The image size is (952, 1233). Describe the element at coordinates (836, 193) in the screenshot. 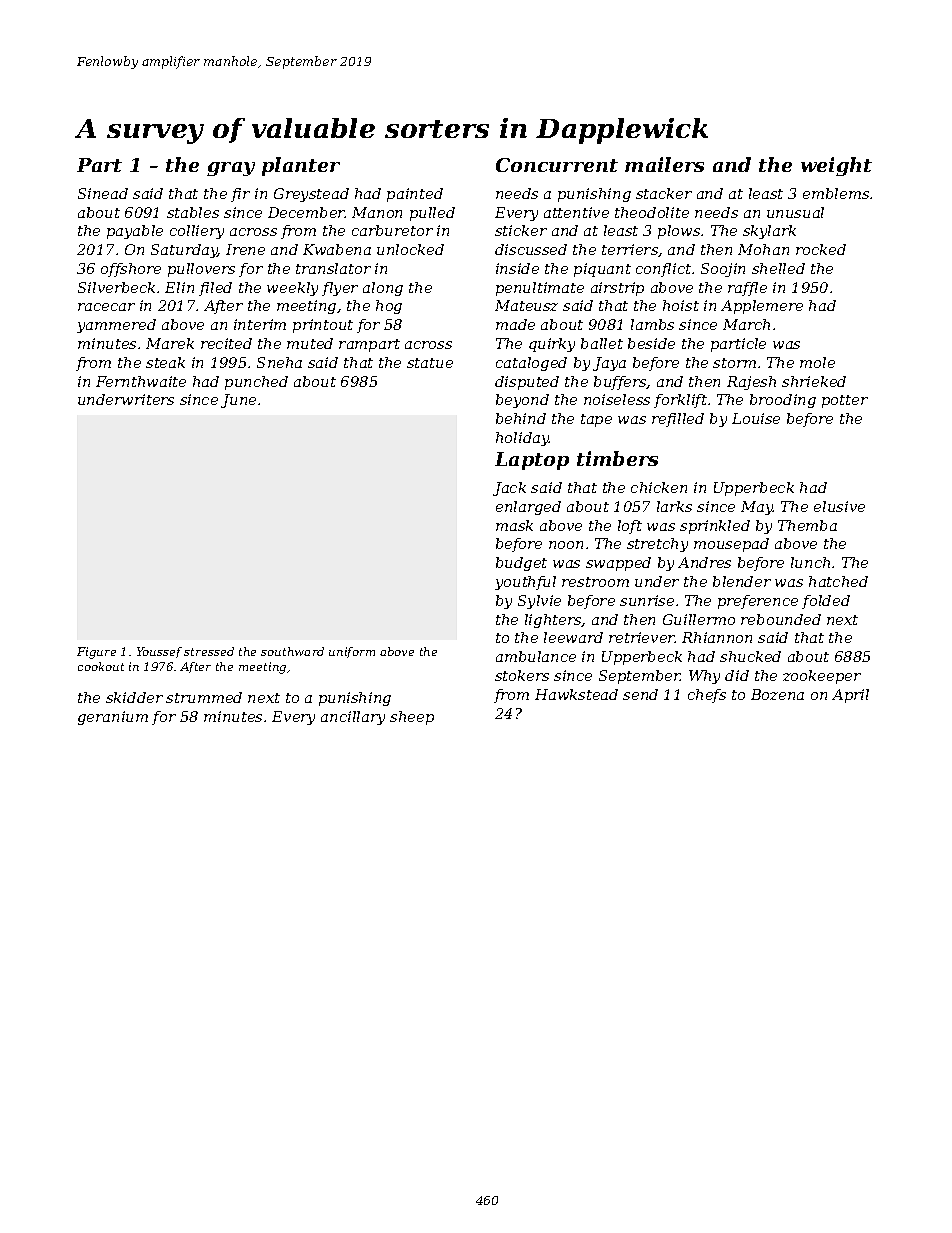

I see `emblems` at that location.
